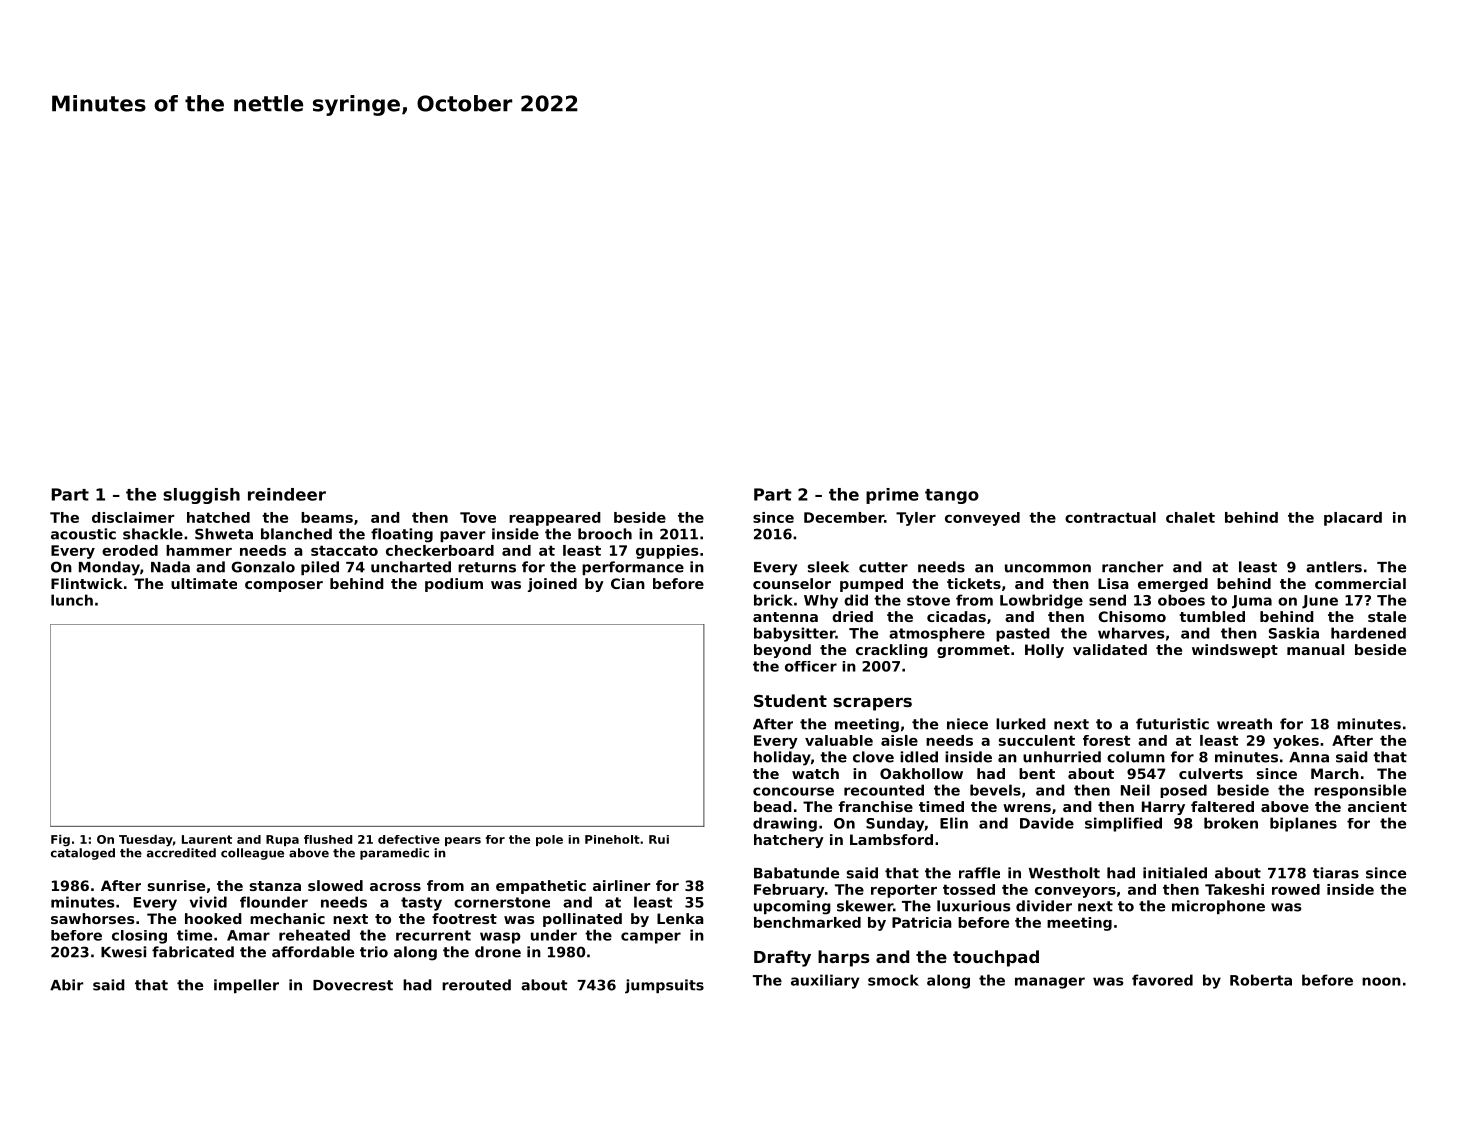 This image has width=1457, height=1126. I want to click on Abir, so click(66, 985).
